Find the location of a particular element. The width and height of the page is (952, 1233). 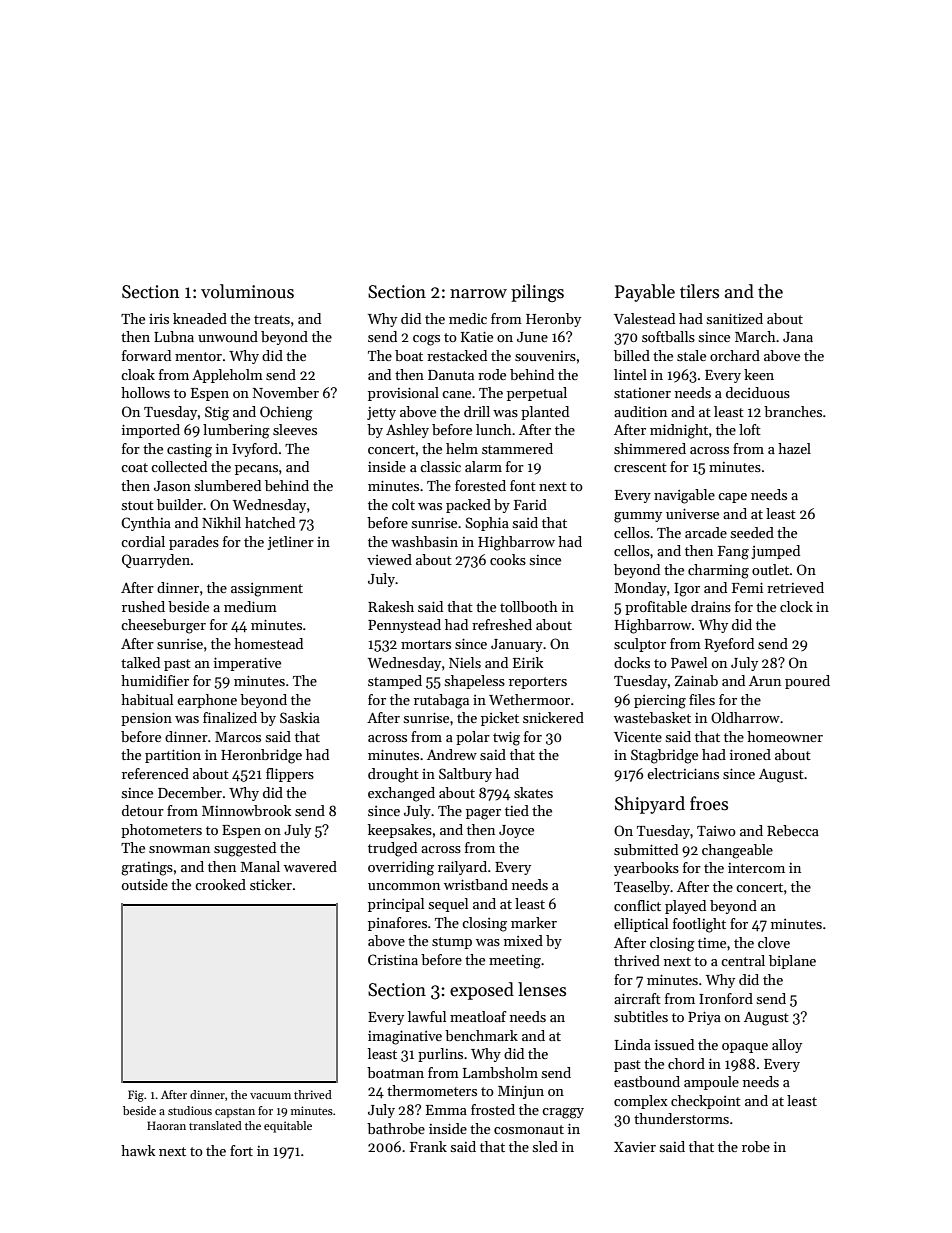

November is located at coordinates (286, 392).
